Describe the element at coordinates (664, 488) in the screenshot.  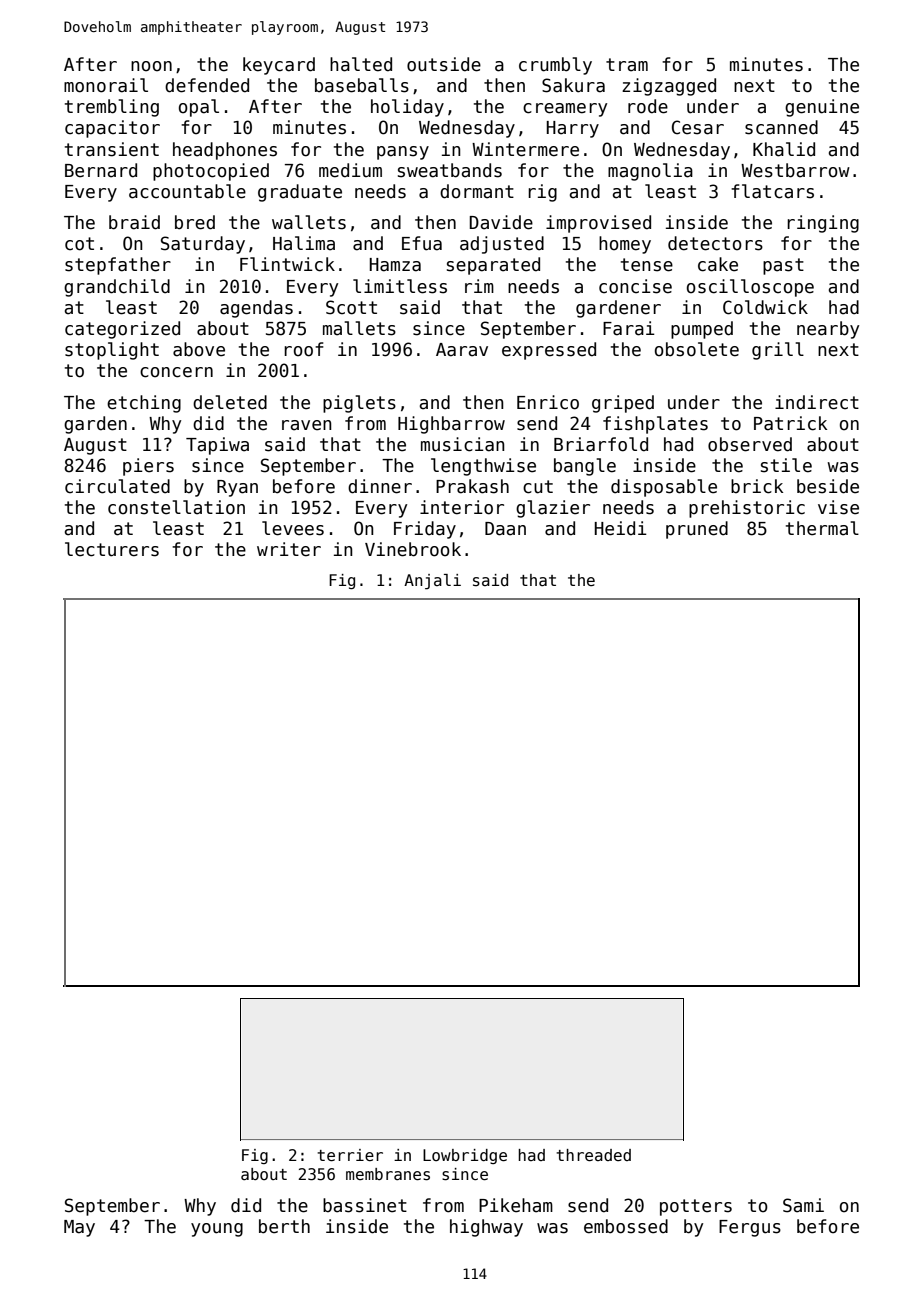
I see `disposable` at that location.
